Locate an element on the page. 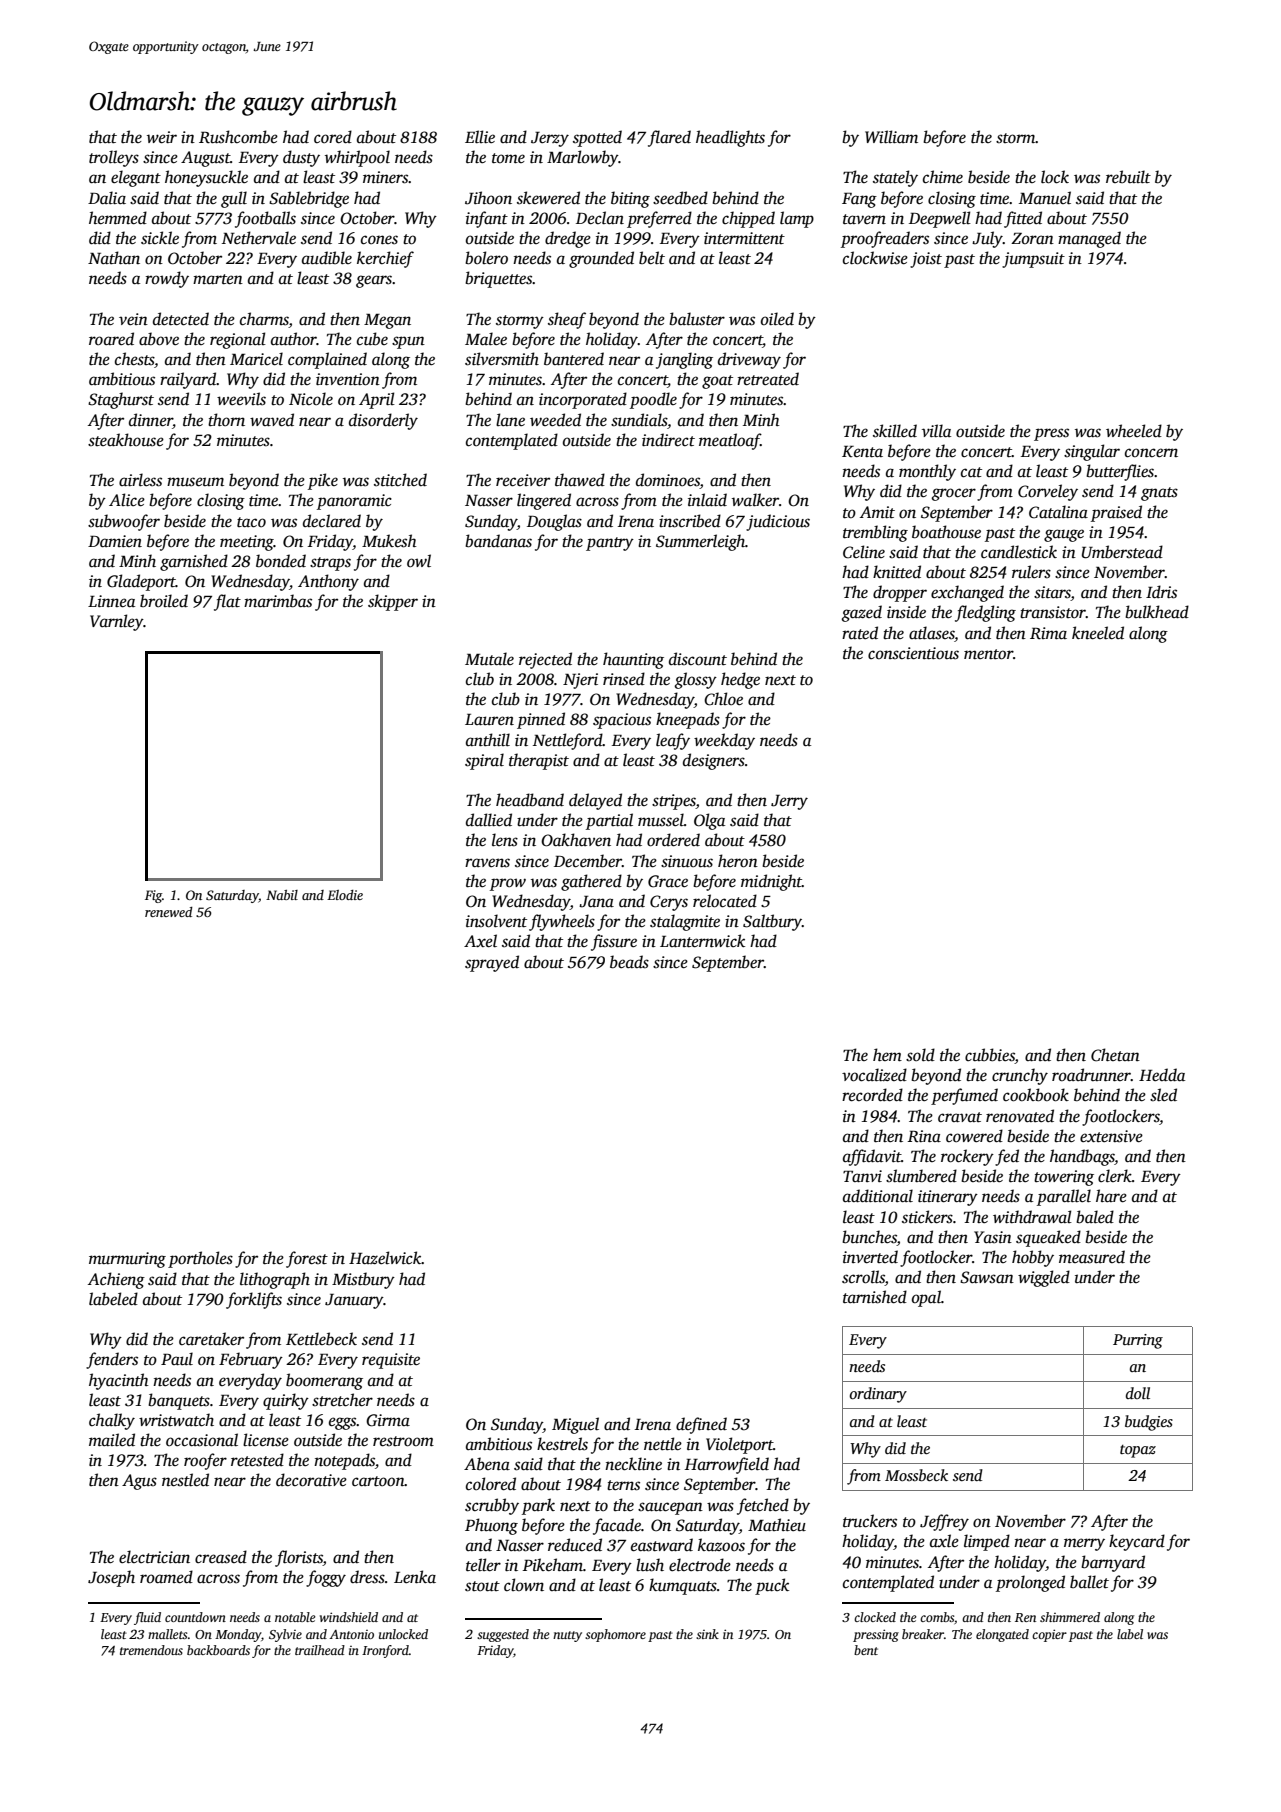 This image has height=1812, width=1281. Sablebridge is located at coordinates (309, 199).
